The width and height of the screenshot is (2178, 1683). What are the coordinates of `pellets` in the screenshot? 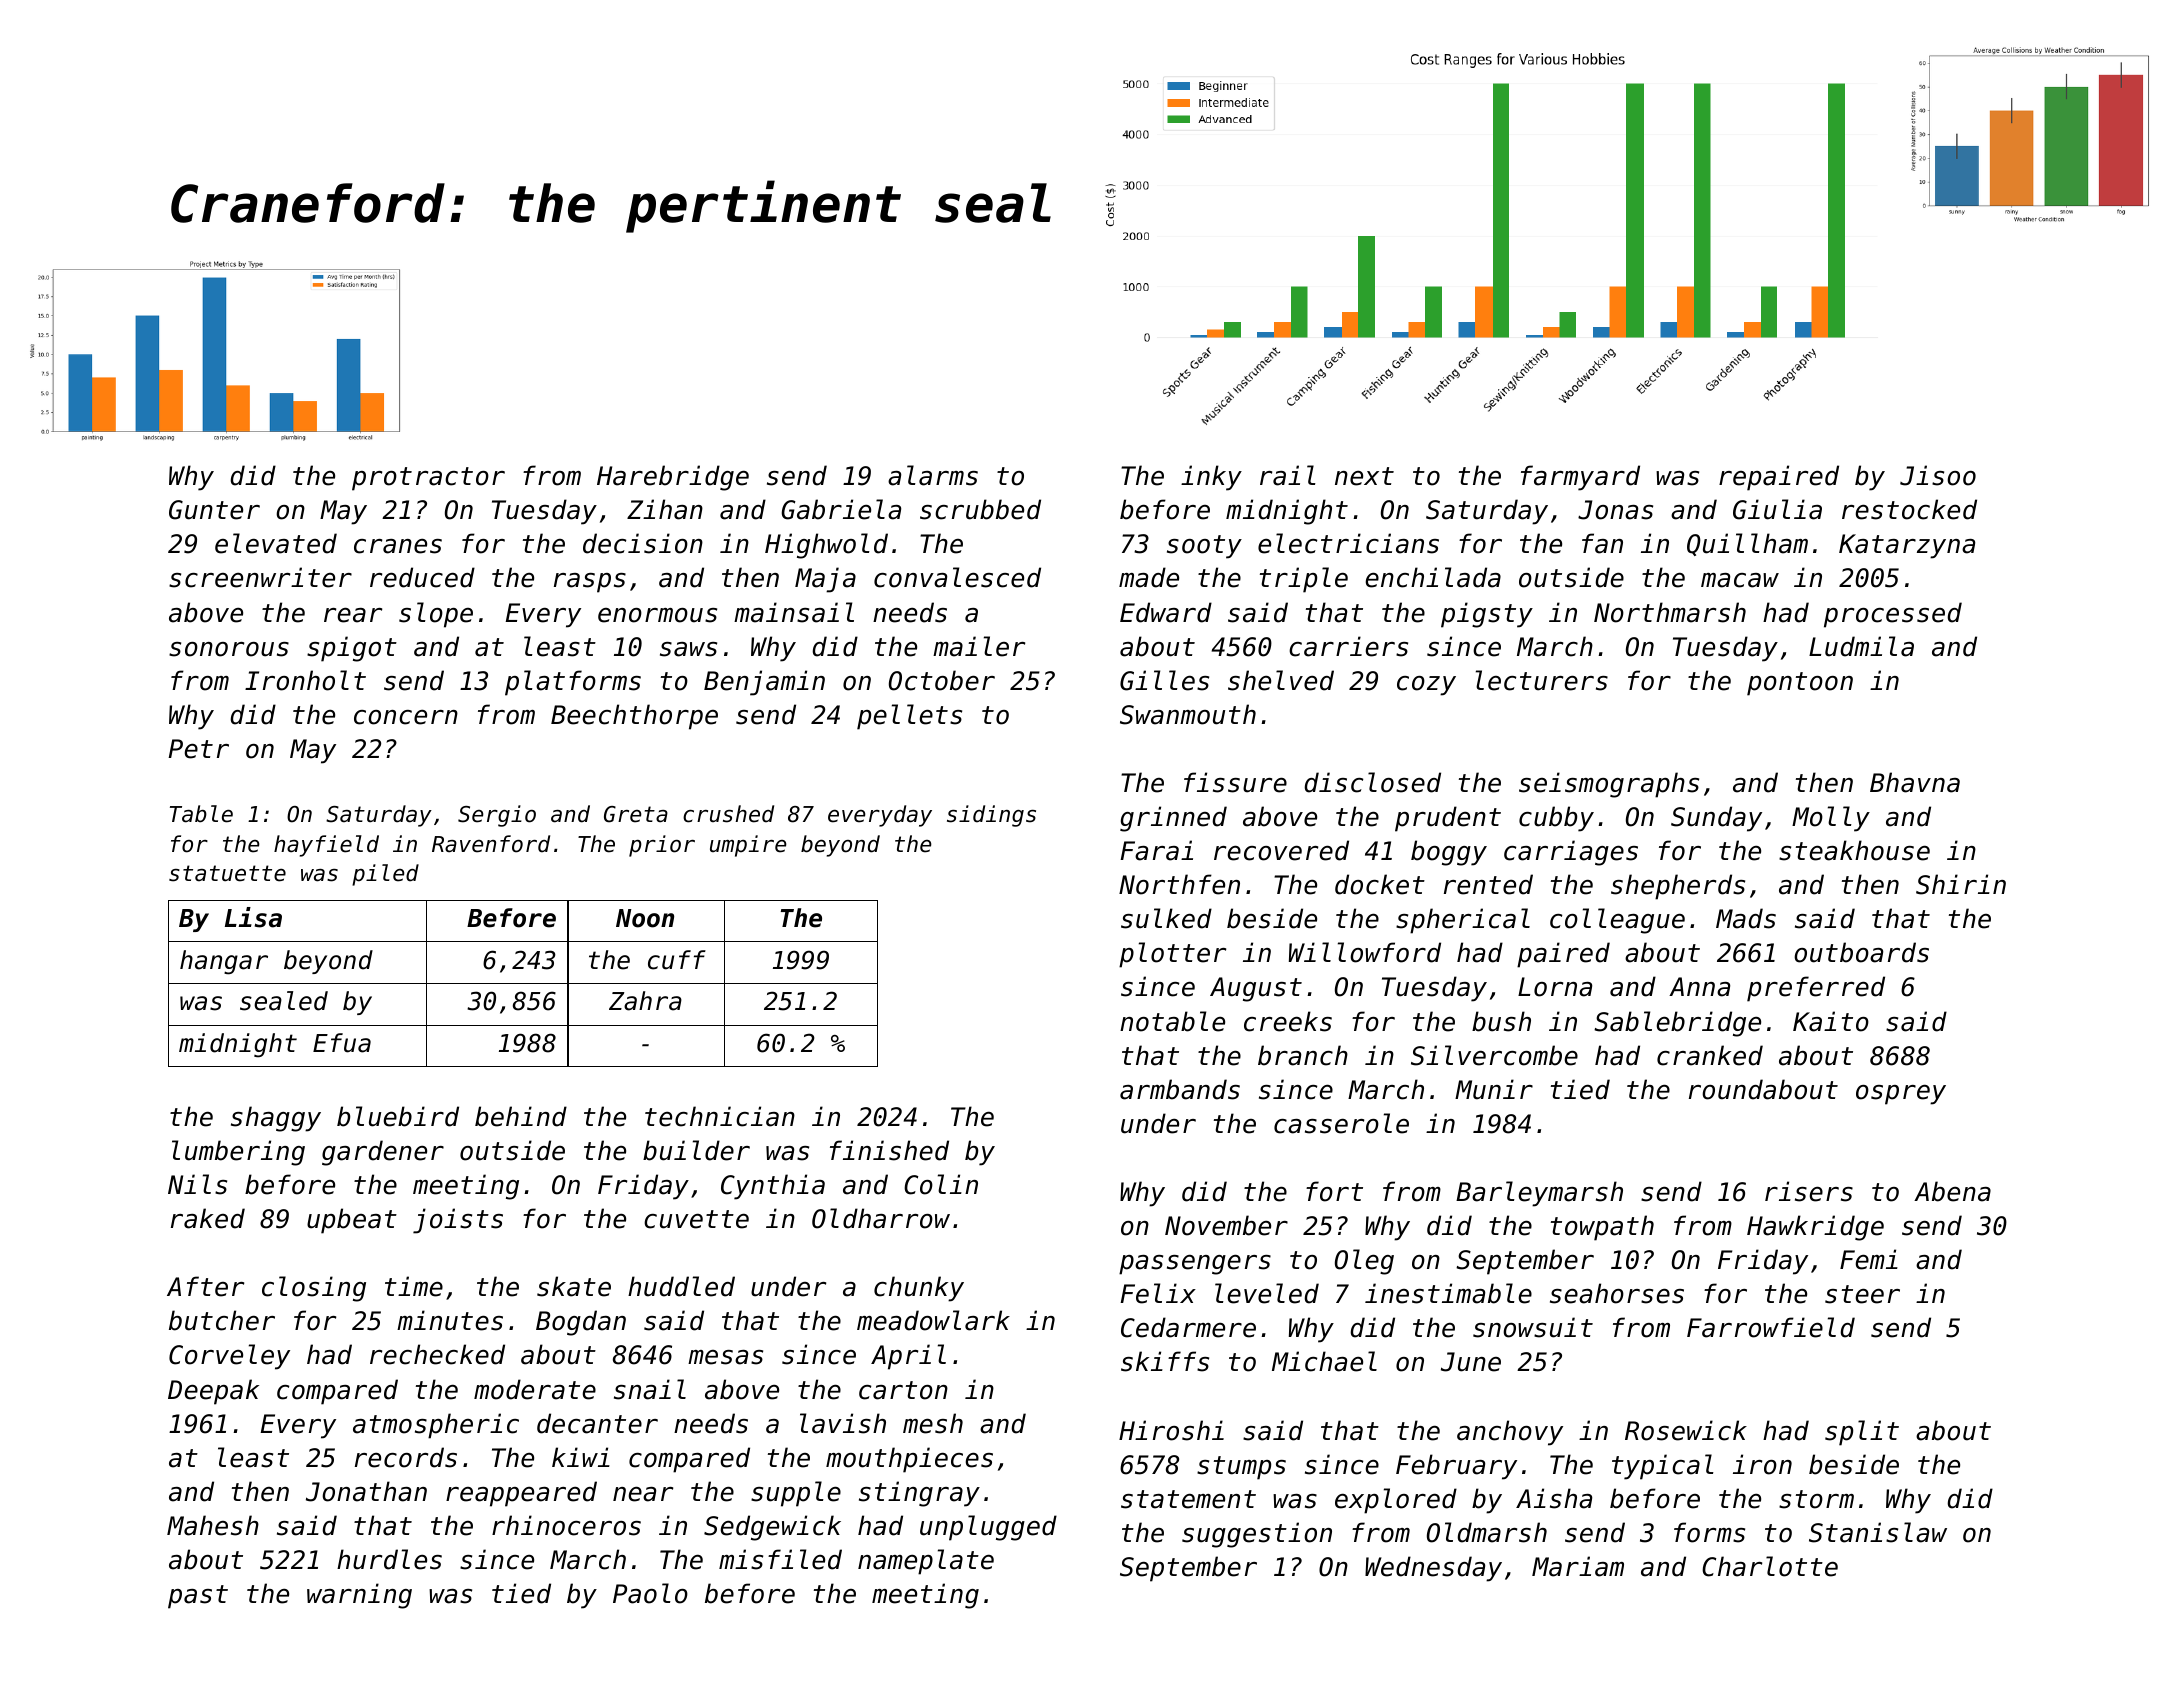 It's located at (909, 717).
